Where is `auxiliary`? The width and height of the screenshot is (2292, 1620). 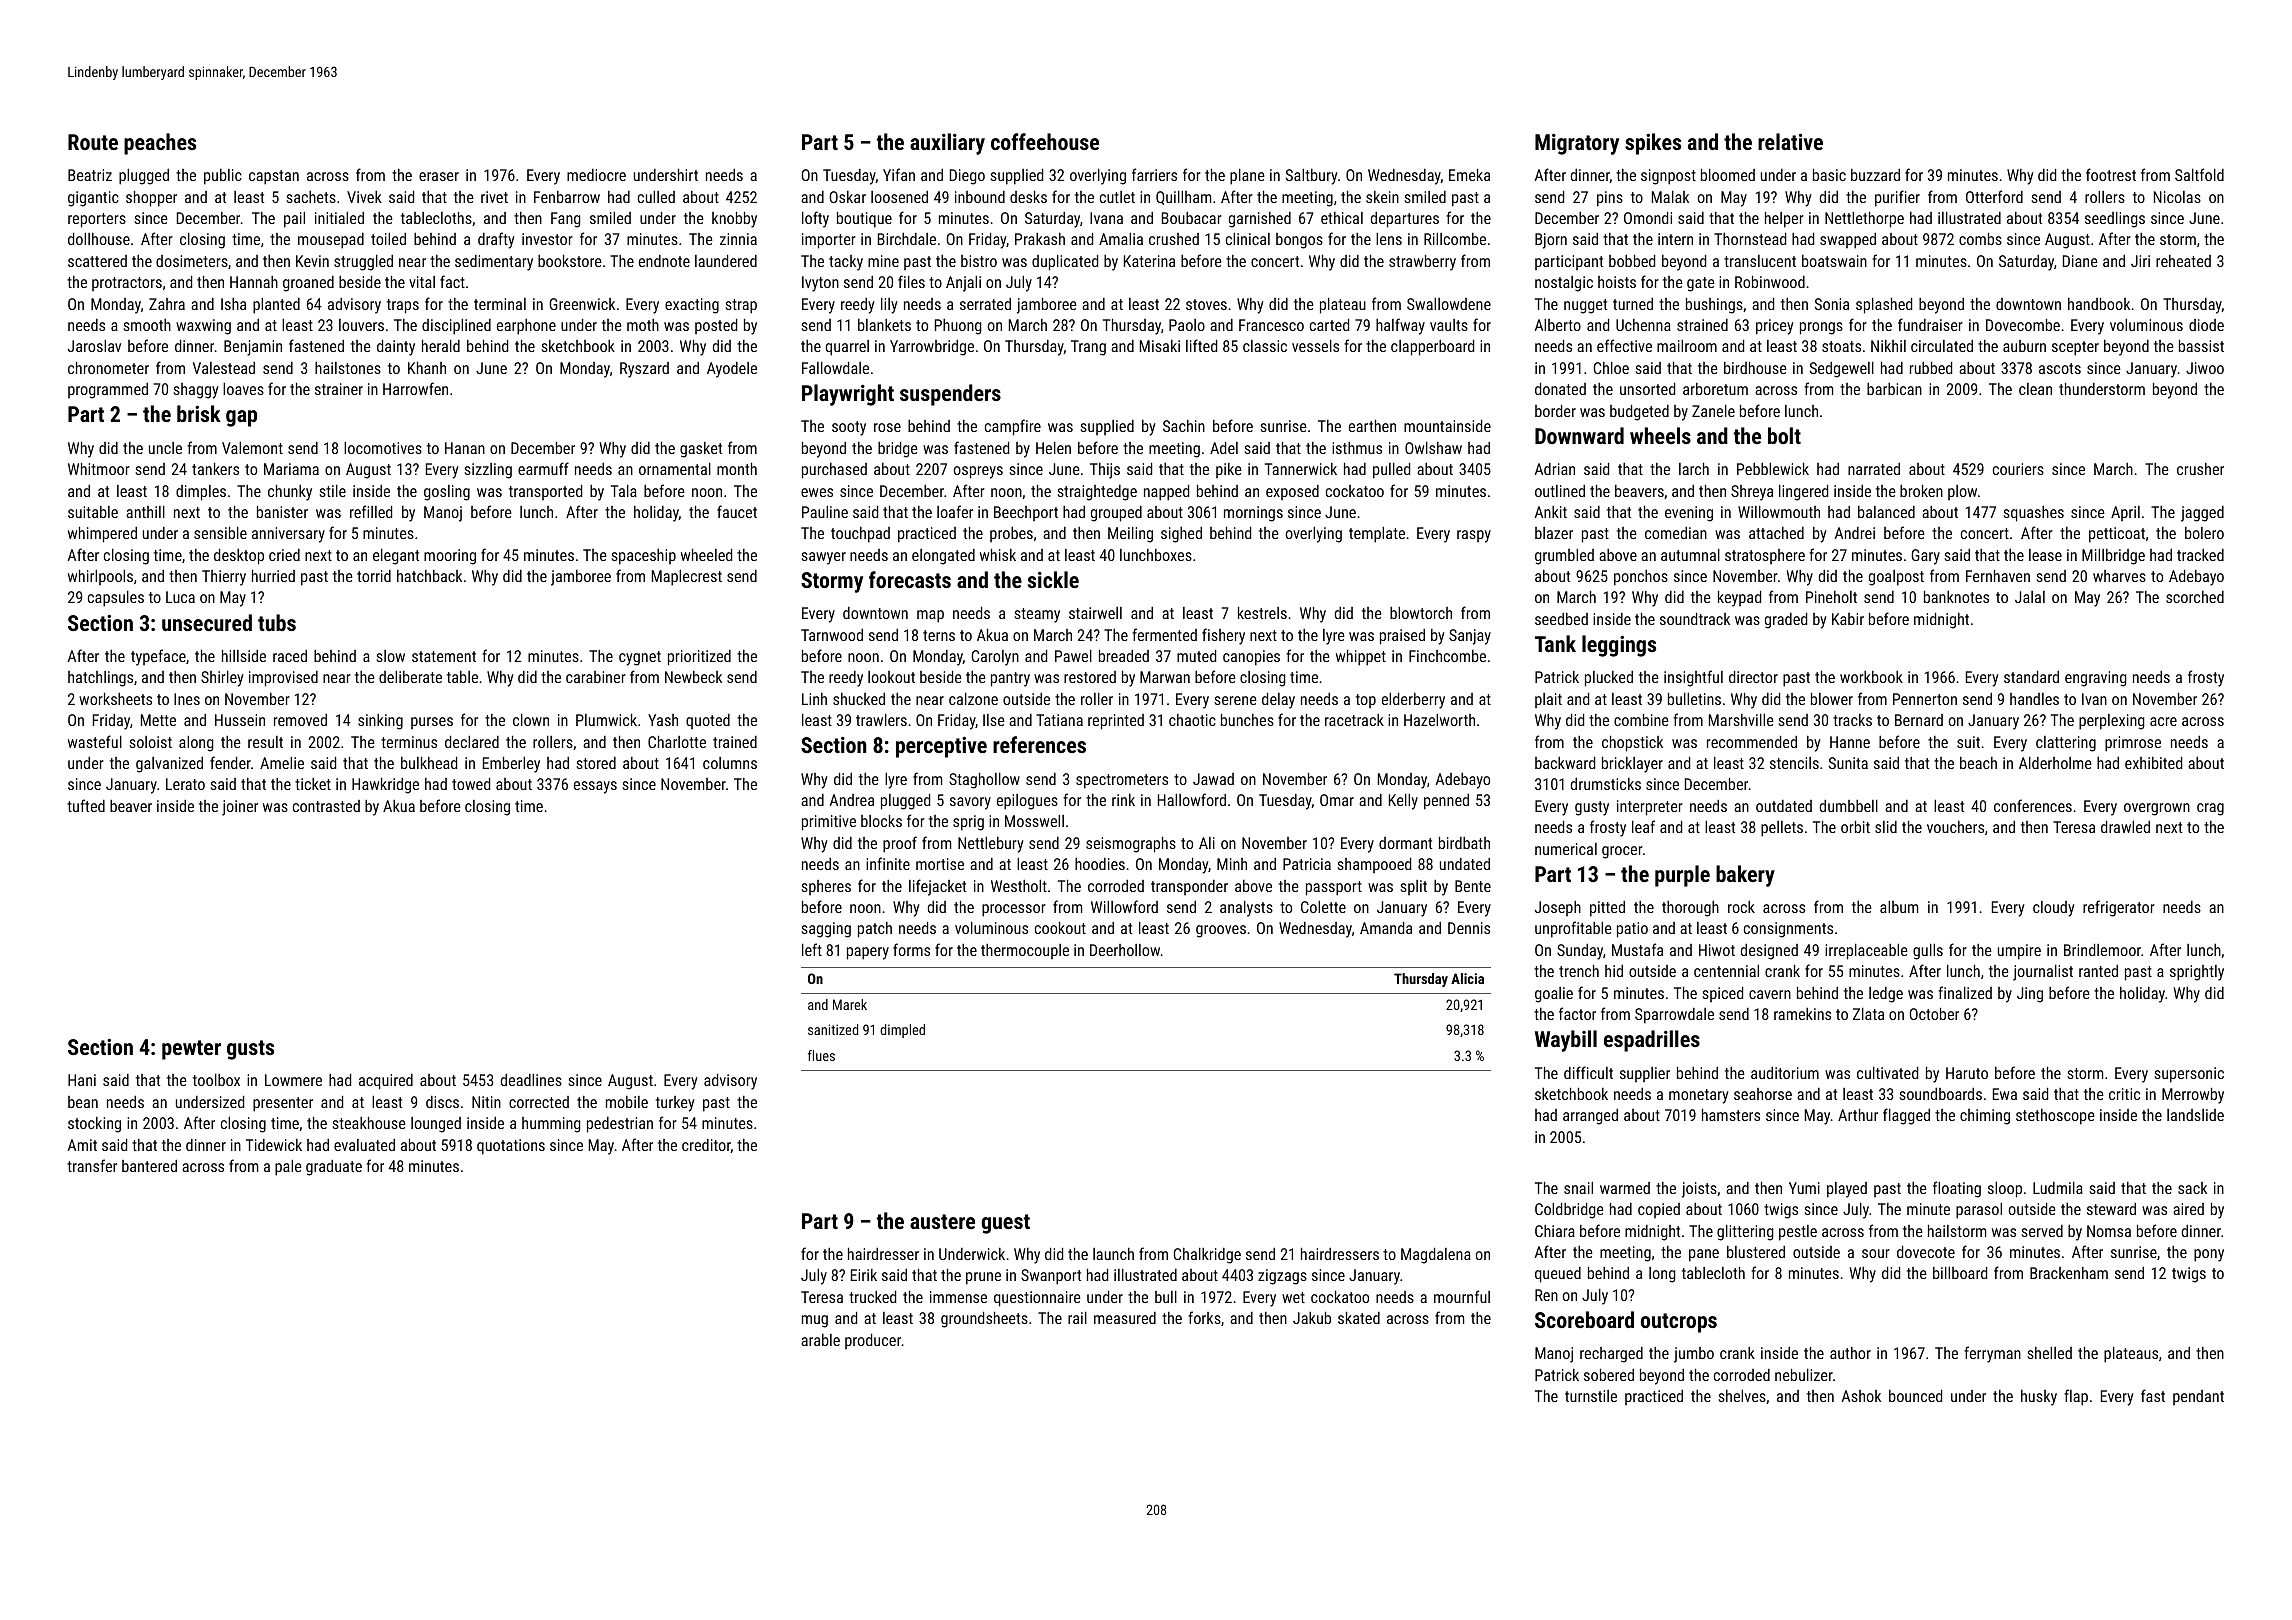 auxiliary is located at coordinates (947, 144).
